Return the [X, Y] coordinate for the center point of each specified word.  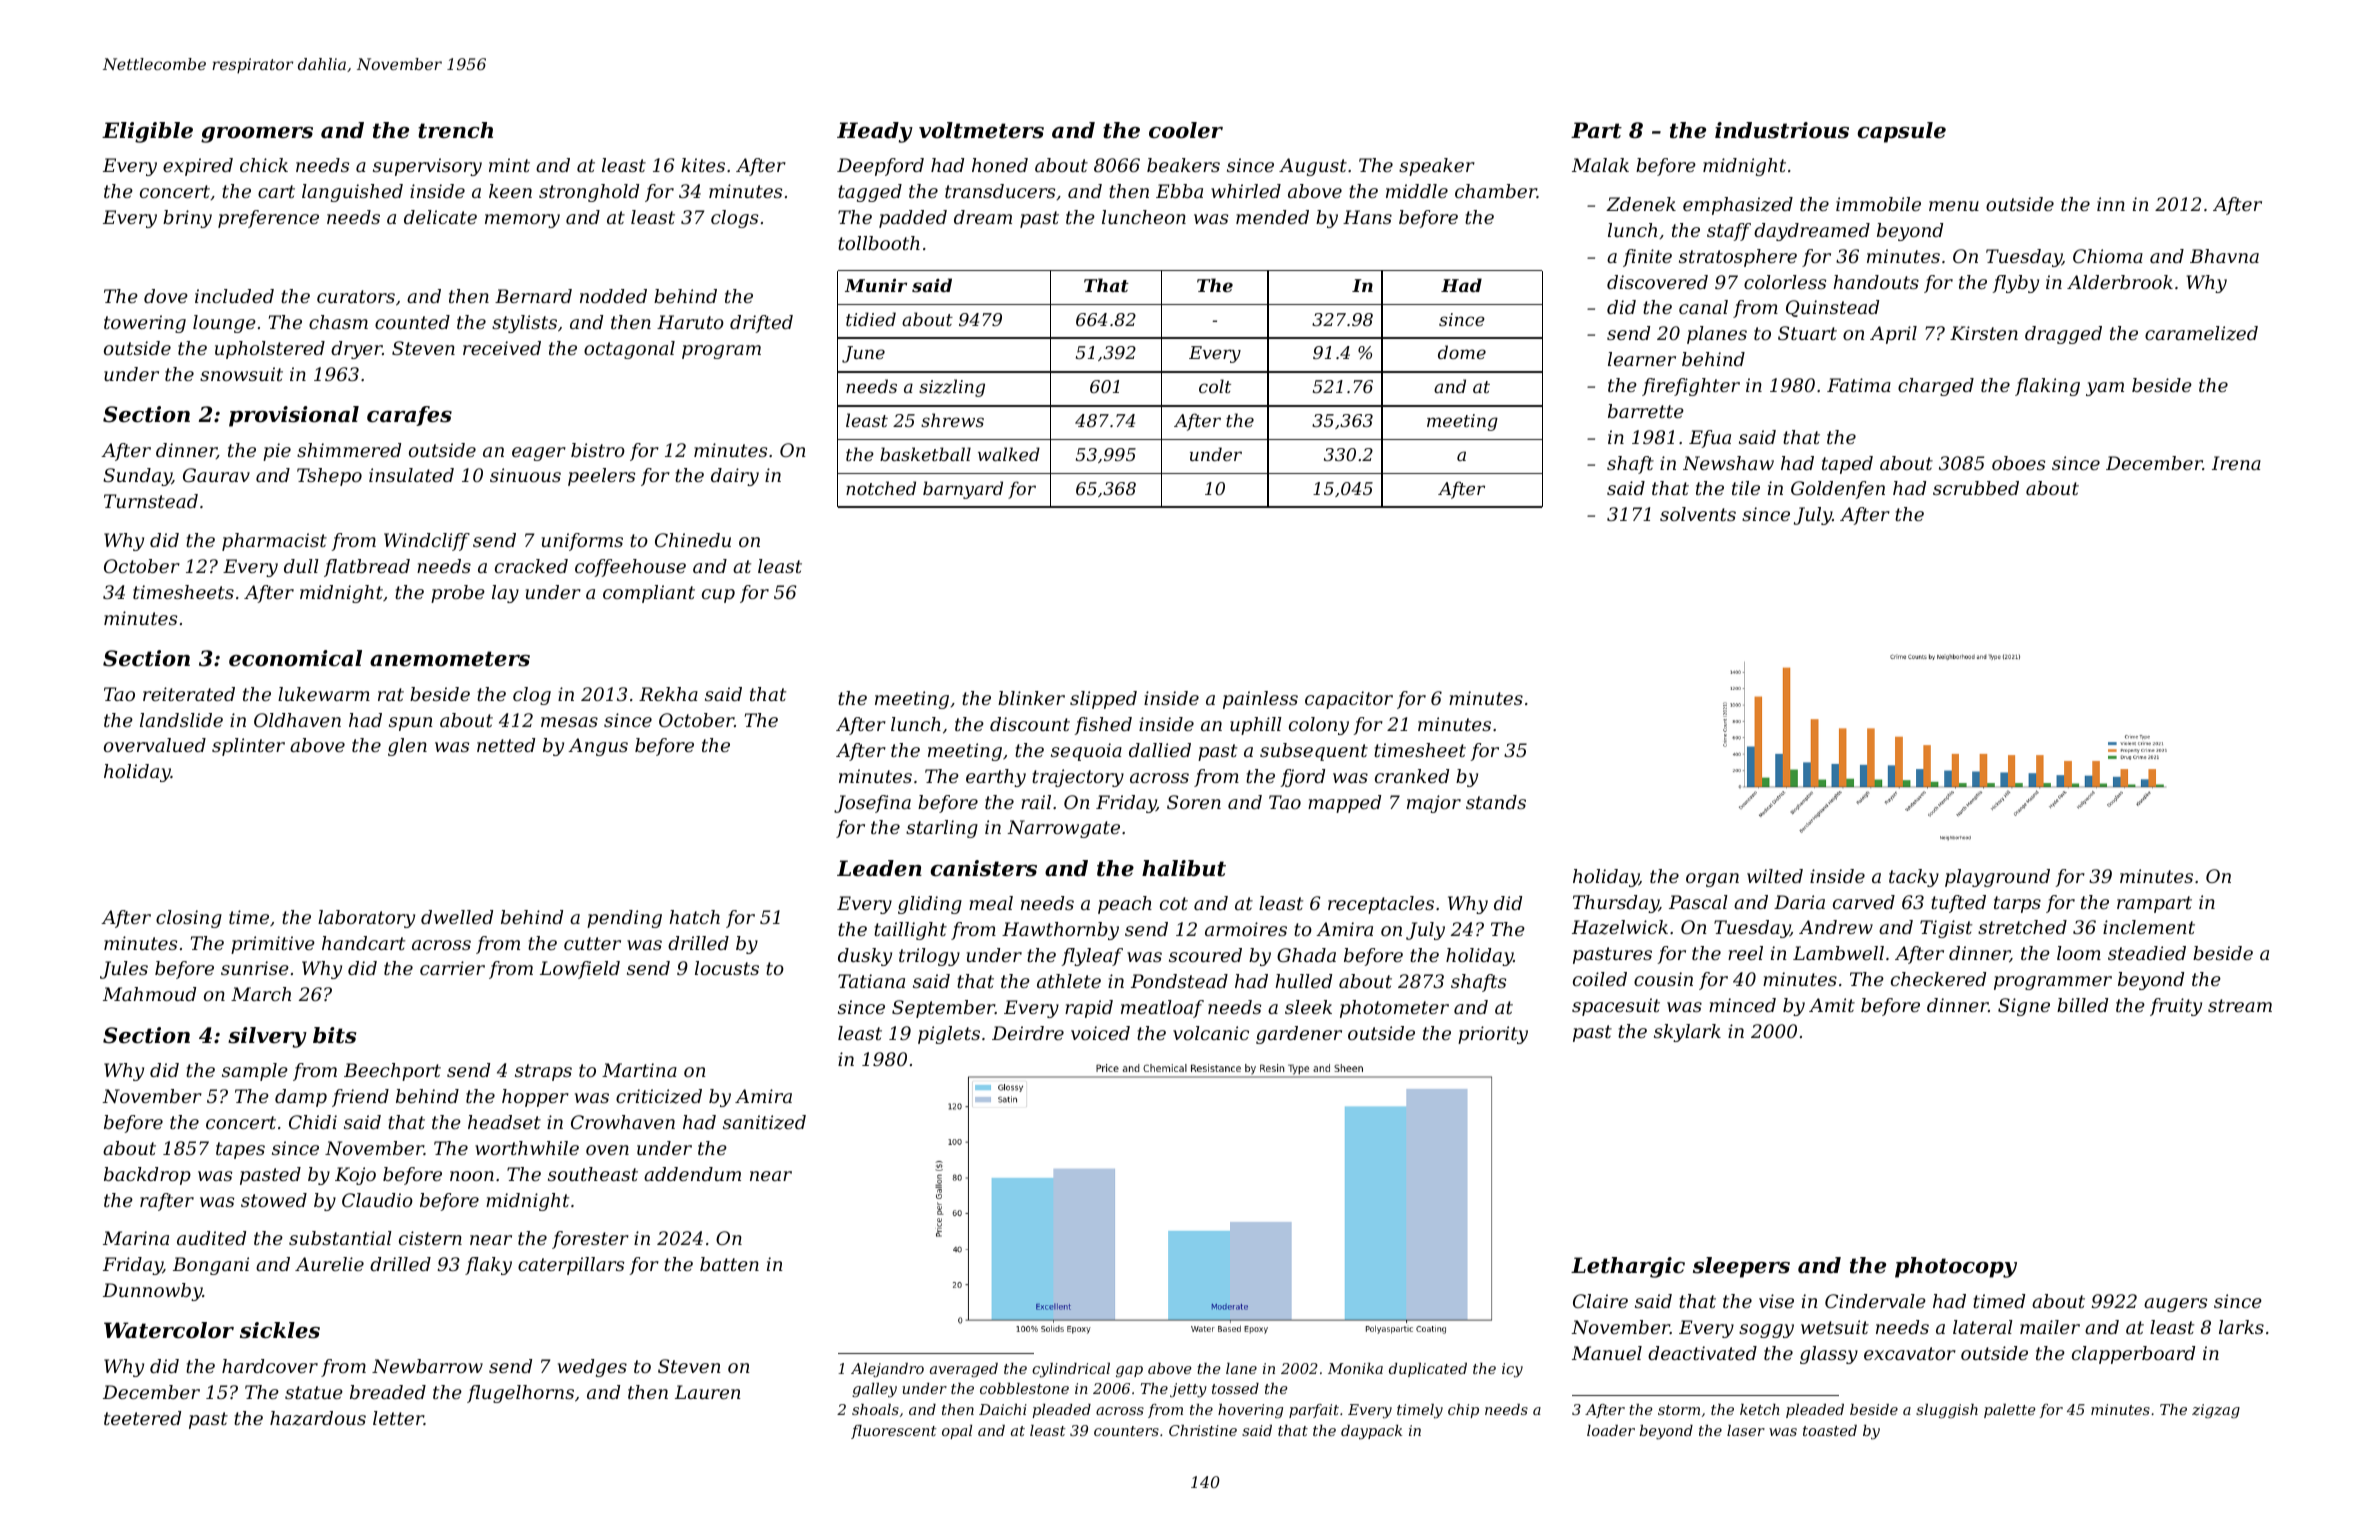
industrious [1782, 130]
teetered [142, 1418]
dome [1462, 352]
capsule [1902, 132]
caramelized [2201, 333]
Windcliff [427, 542]
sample [255, 1072]
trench [455, 130]
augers [2175, 1305]
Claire [1600, 1301]
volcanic [1211, 1033]
